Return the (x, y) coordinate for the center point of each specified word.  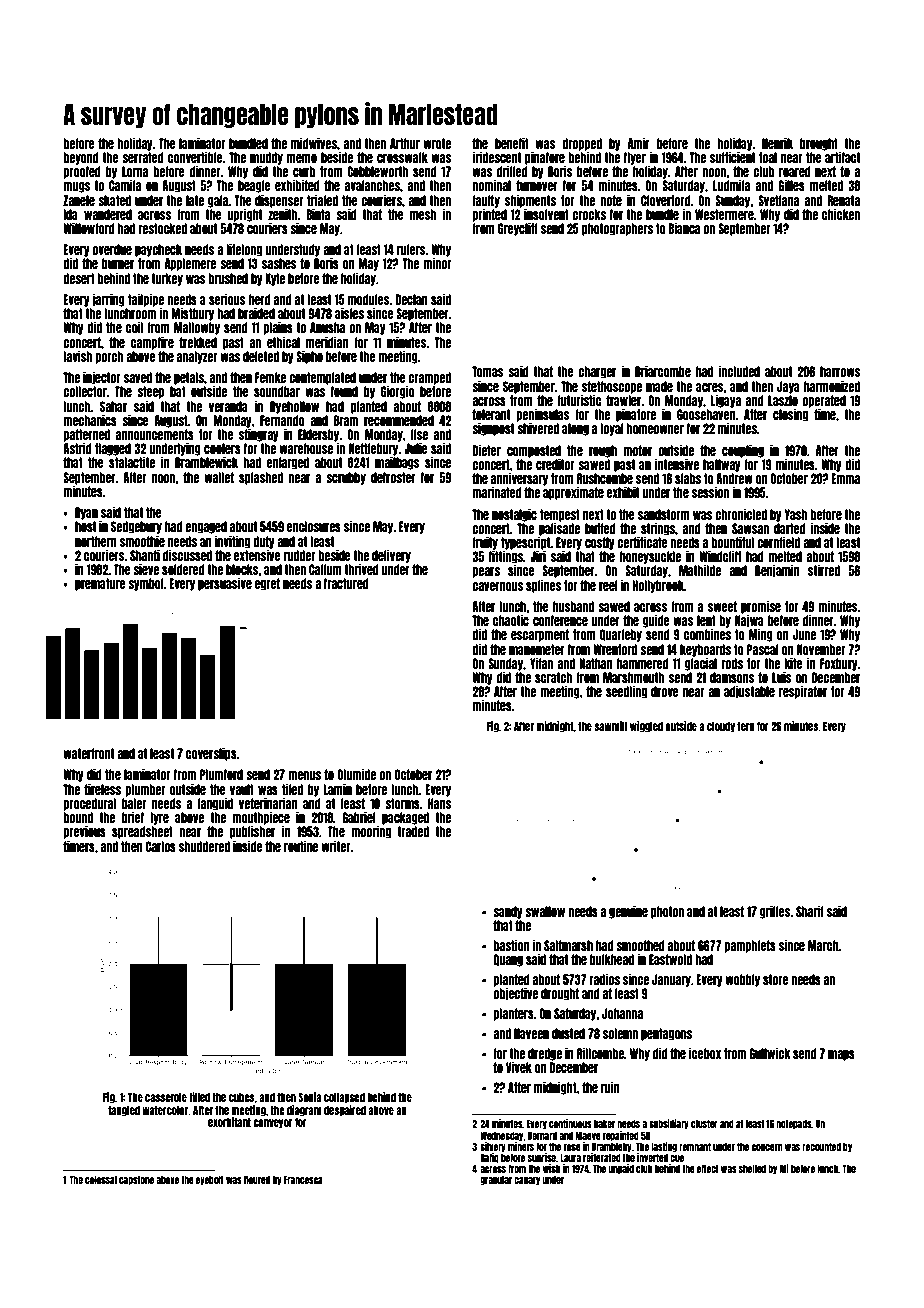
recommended (399, 420)
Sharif (810, 911)
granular (496, 1180)
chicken (841, 214)
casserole (166, 1097)
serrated (143, 157)
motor (637, 450)
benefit (512, 143)
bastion (511, 945)
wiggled (646, 727)
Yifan (541, 663)
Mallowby (197, 328)
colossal (101, 1180)
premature (100, 584)
